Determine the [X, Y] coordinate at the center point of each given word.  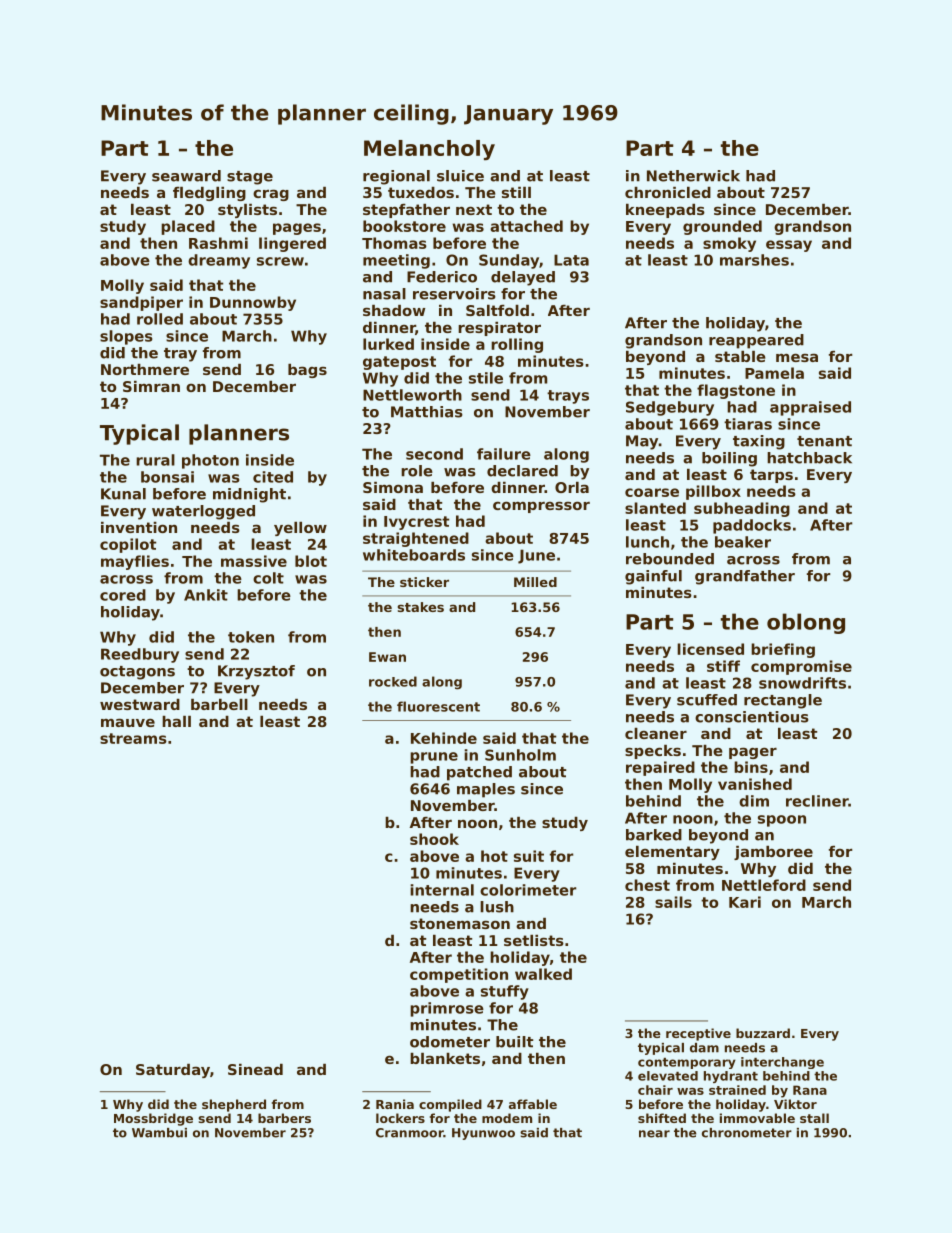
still [516, 192]
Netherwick [693, 176]
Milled [535, 582]
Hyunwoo [483, 1134]
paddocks [752, 526]
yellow [300, 529]
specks [653, 752]
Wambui [159, 1133]
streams [133, 738]
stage [250, 178]
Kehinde [444, 738]
